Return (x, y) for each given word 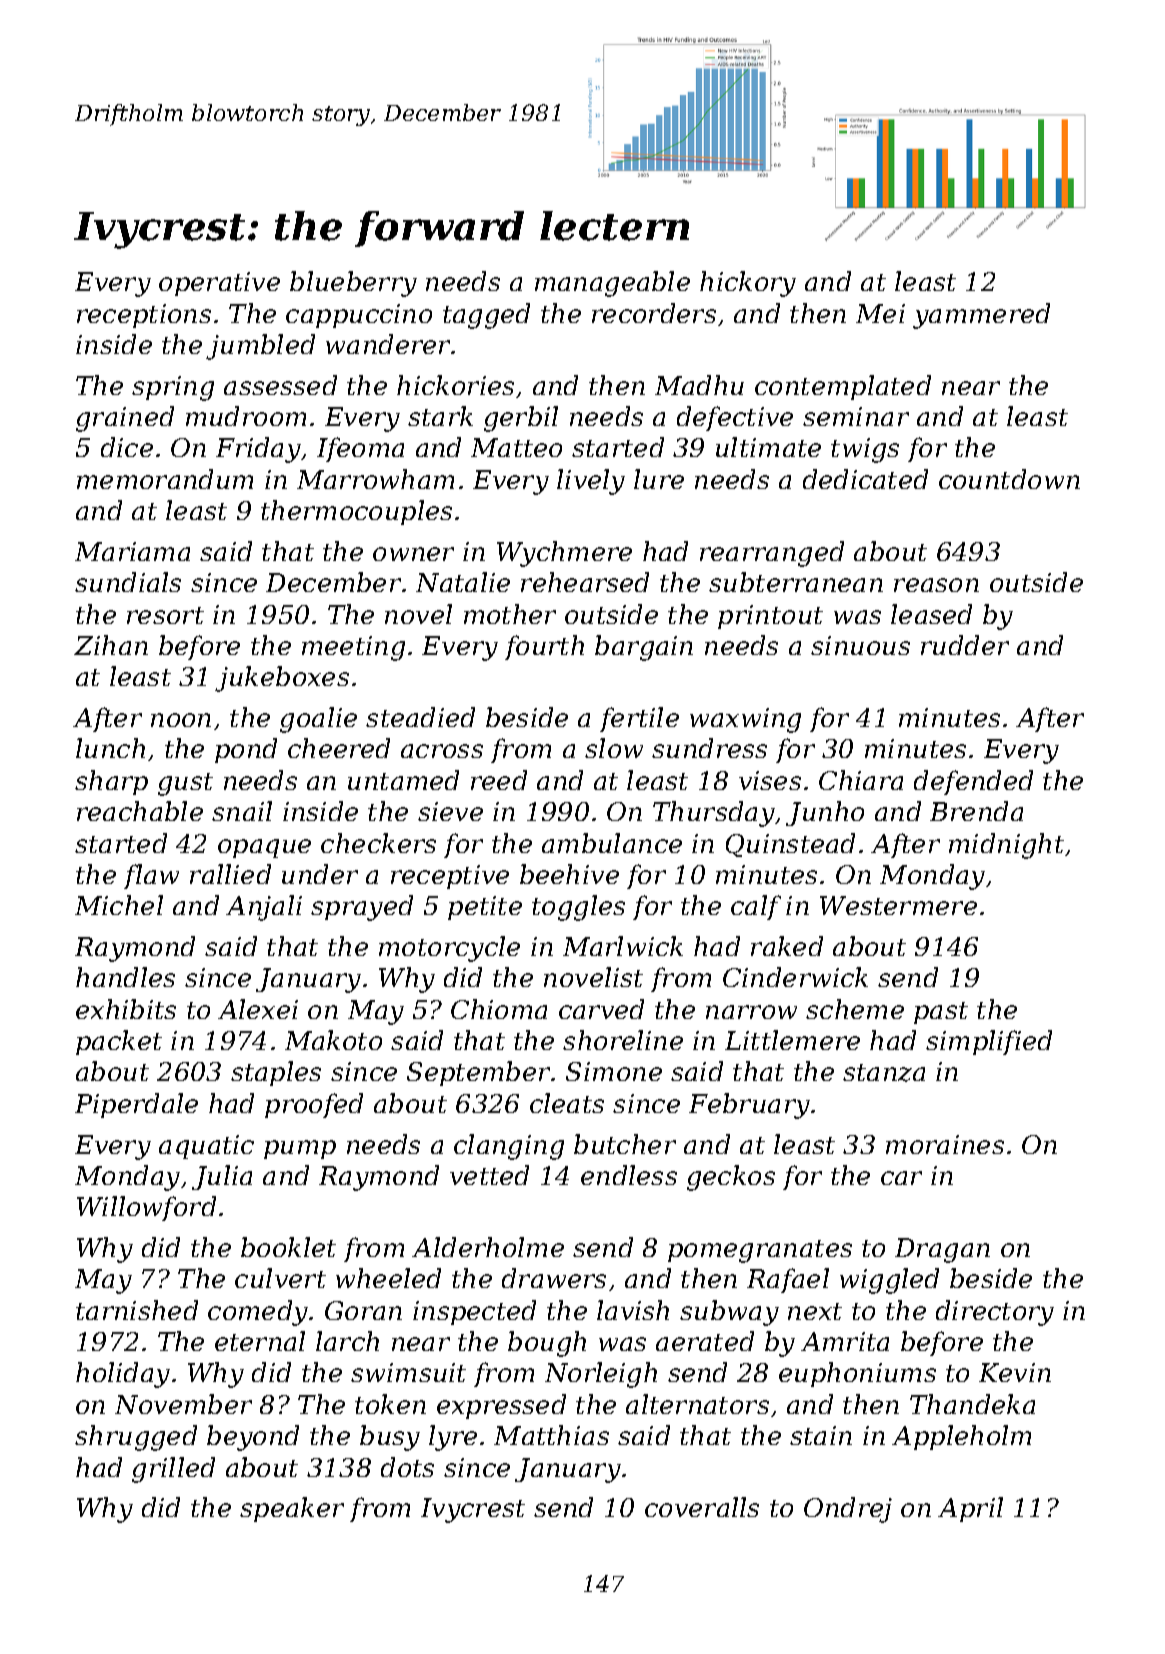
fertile (639, 719)
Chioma (499, 1009)
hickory (748, 284)
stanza (884, 1073)
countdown (1009, 479)
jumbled (260, 347)
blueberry (353, 284)
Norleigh (601, 1375)
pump (300, 1149)
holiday (123, 1375)
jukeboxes (282, 679)
